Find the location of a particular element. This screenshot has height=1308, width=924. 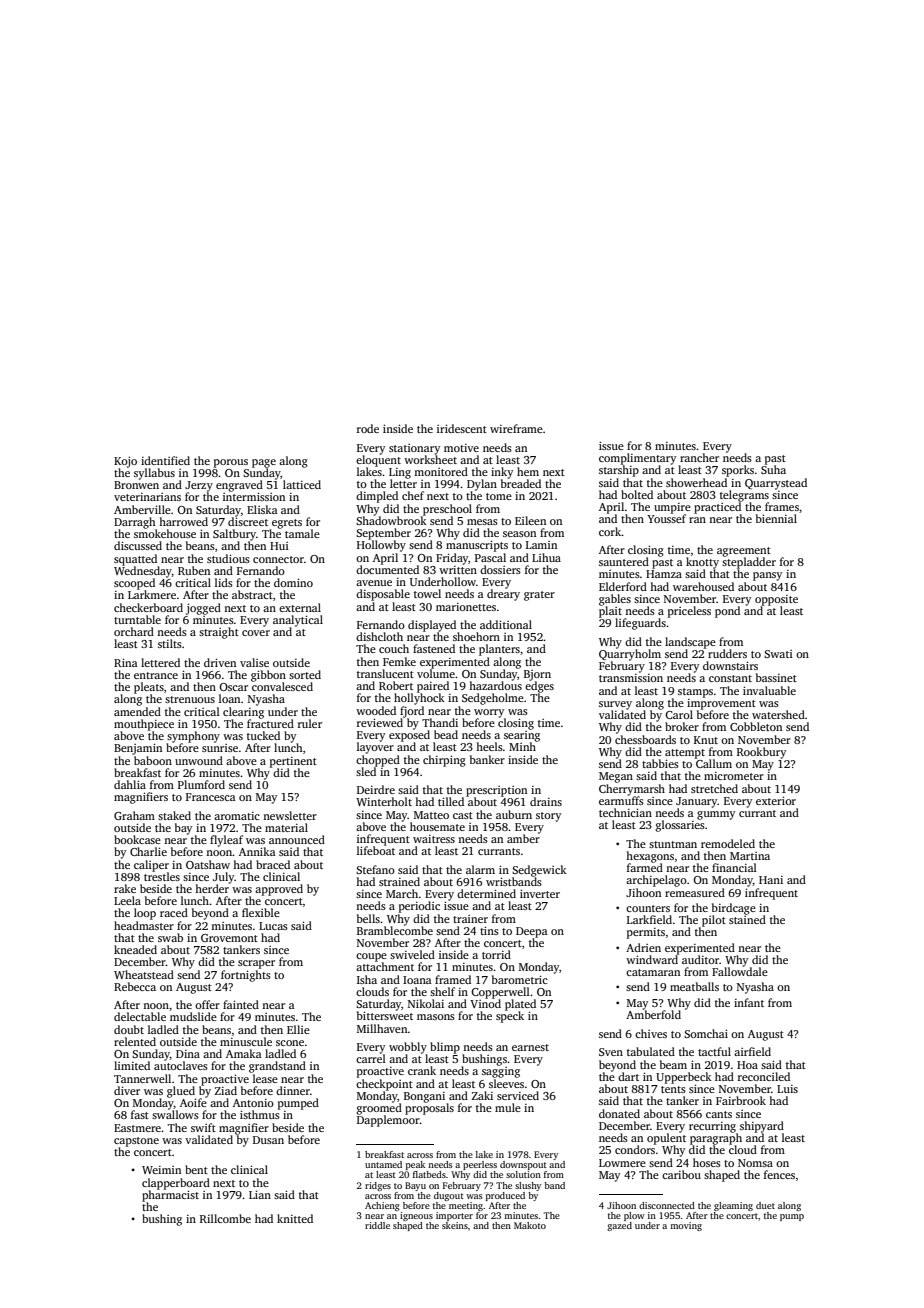

gleaming is located at coordinates (733, 1206).
